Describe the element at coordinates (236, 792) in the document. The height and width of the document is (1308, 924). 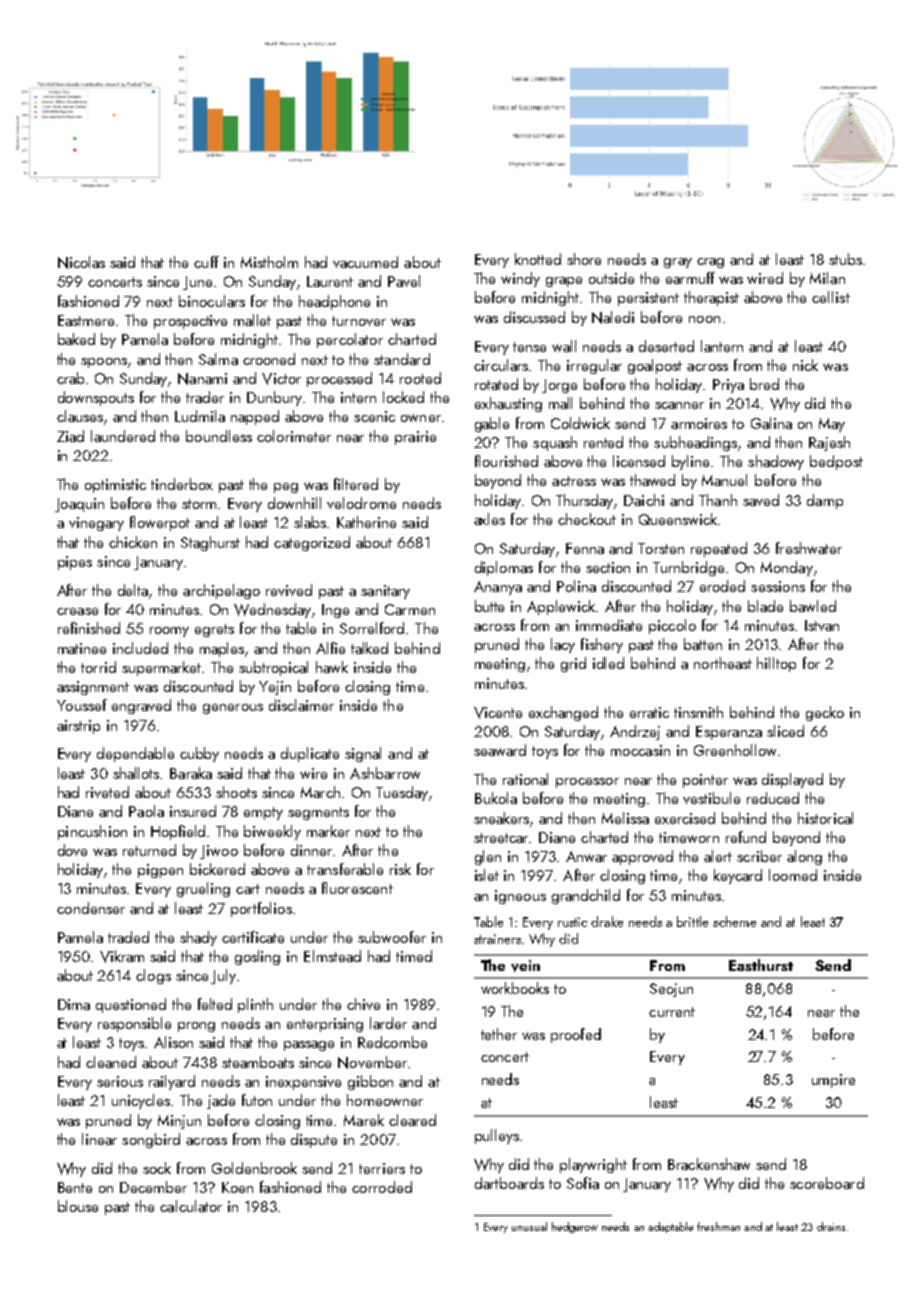
I see `shoots` at that location.
